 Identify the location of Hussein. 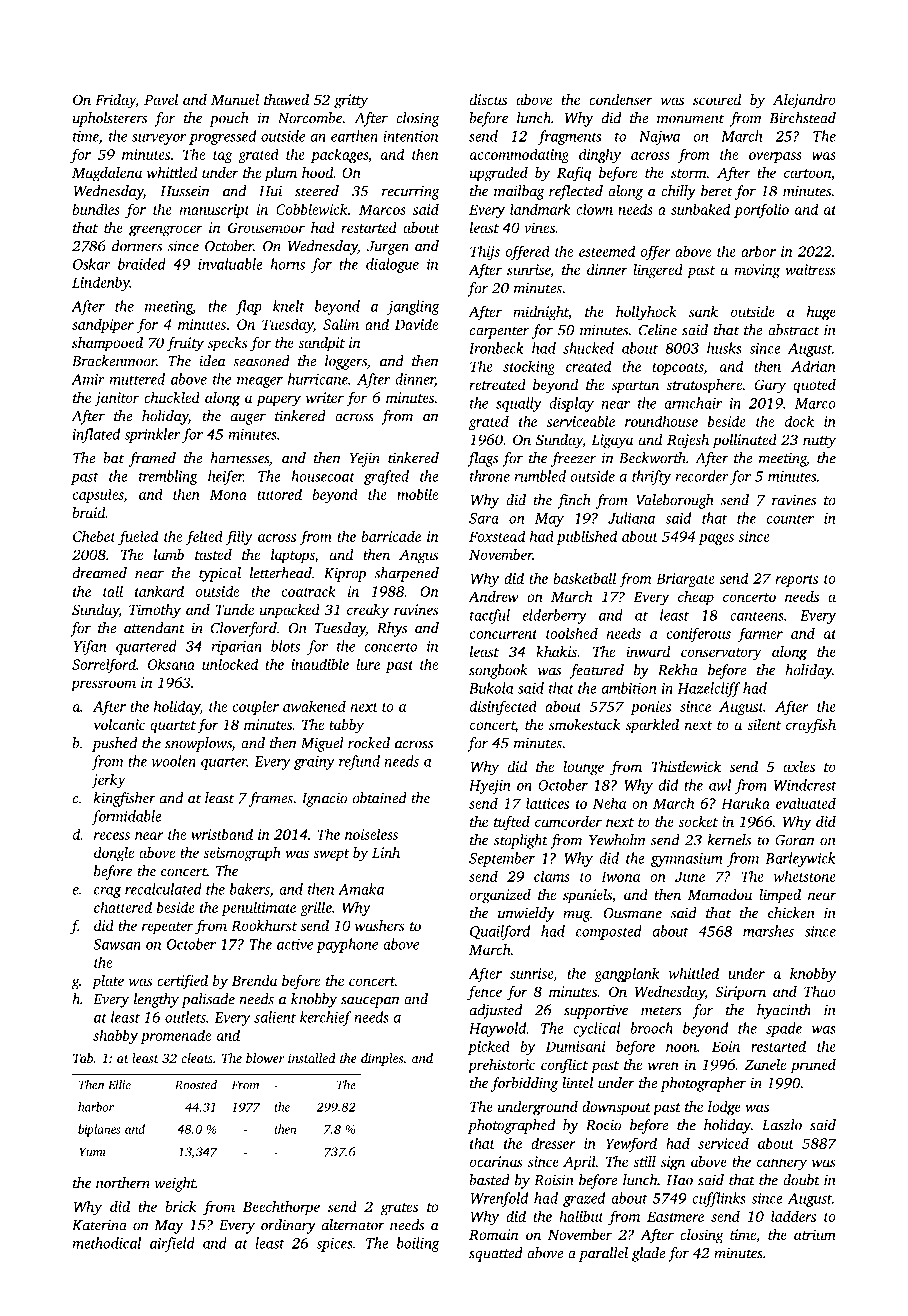
(185, 191).
